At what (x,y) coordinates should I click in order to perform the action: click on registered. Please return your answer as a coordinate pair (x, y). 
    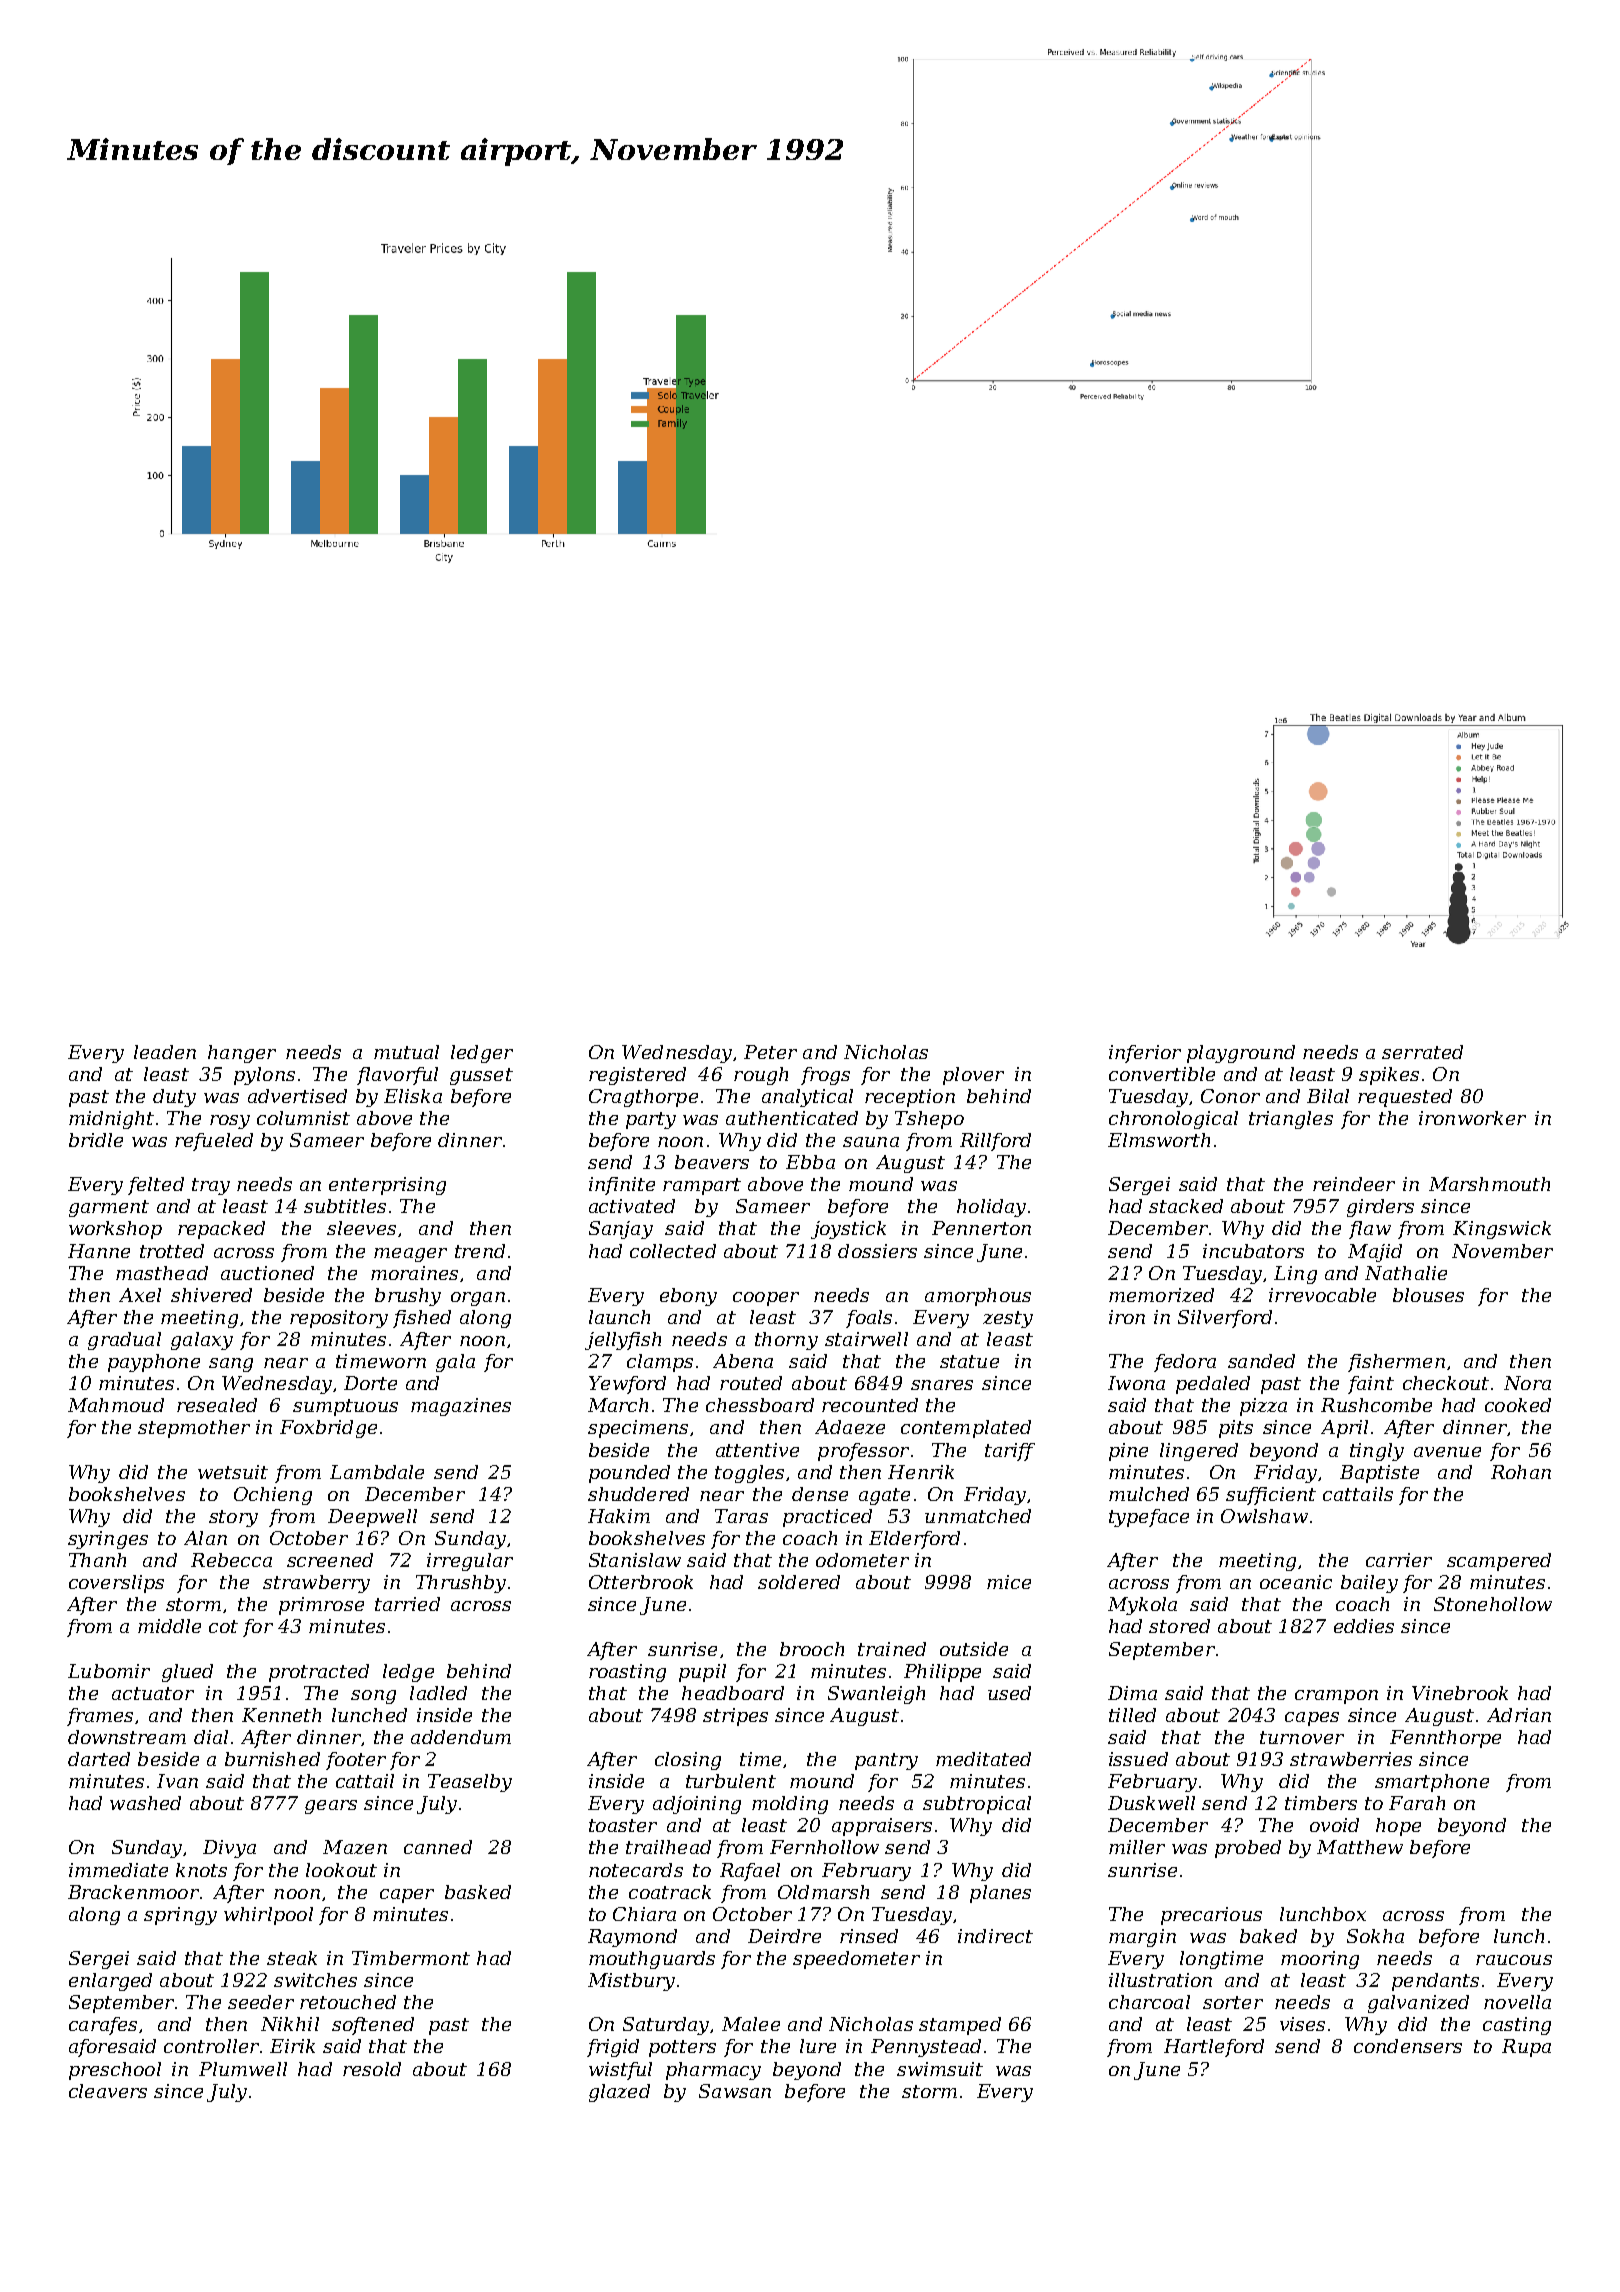
    Looking at the image, I should click on (637, 1076).
